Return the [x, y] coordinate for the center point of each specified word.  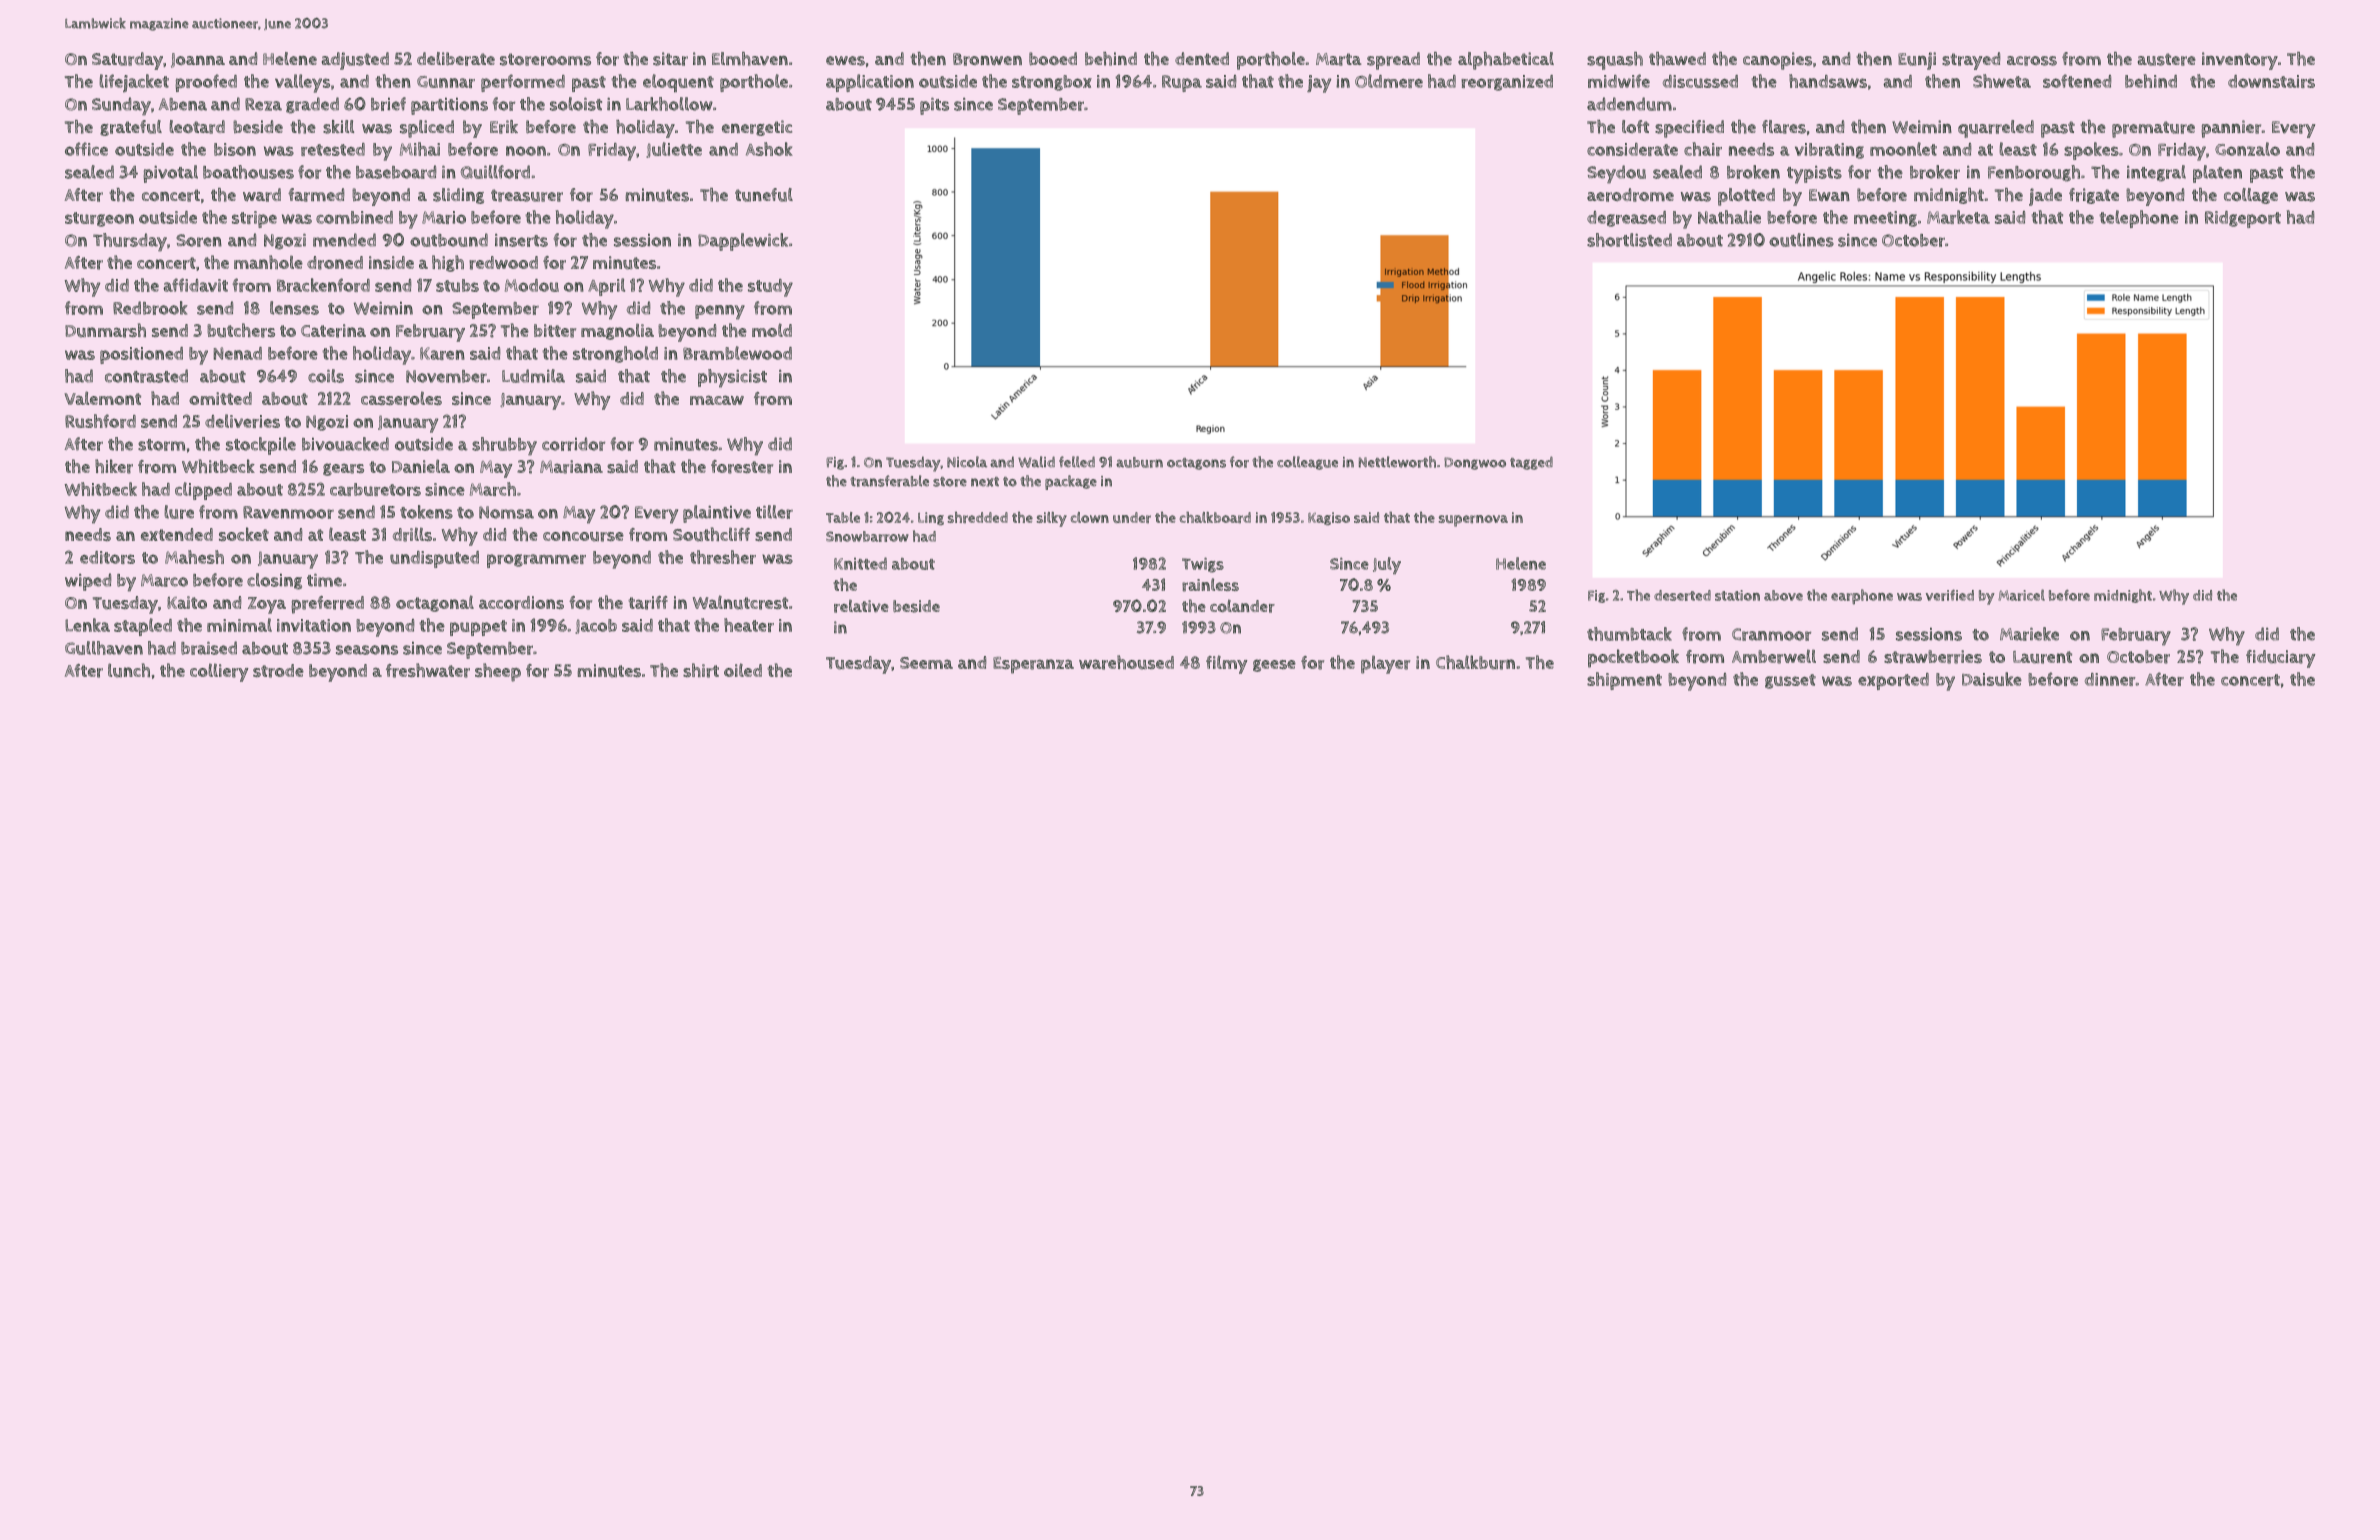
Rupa [1182, 83]
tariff [648, 603]
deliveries [242, 421]
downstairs [2271, 81]
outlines [1801, 240]
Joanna [198, 60]
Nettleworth [1397, 462]
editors [107, 557]
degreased [1626, 219]
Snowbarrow [867, 536]
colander [1242, 606]
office [86, 149]
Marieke [2029, 634]
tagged [1531, 463]
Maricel [2021, 595]
